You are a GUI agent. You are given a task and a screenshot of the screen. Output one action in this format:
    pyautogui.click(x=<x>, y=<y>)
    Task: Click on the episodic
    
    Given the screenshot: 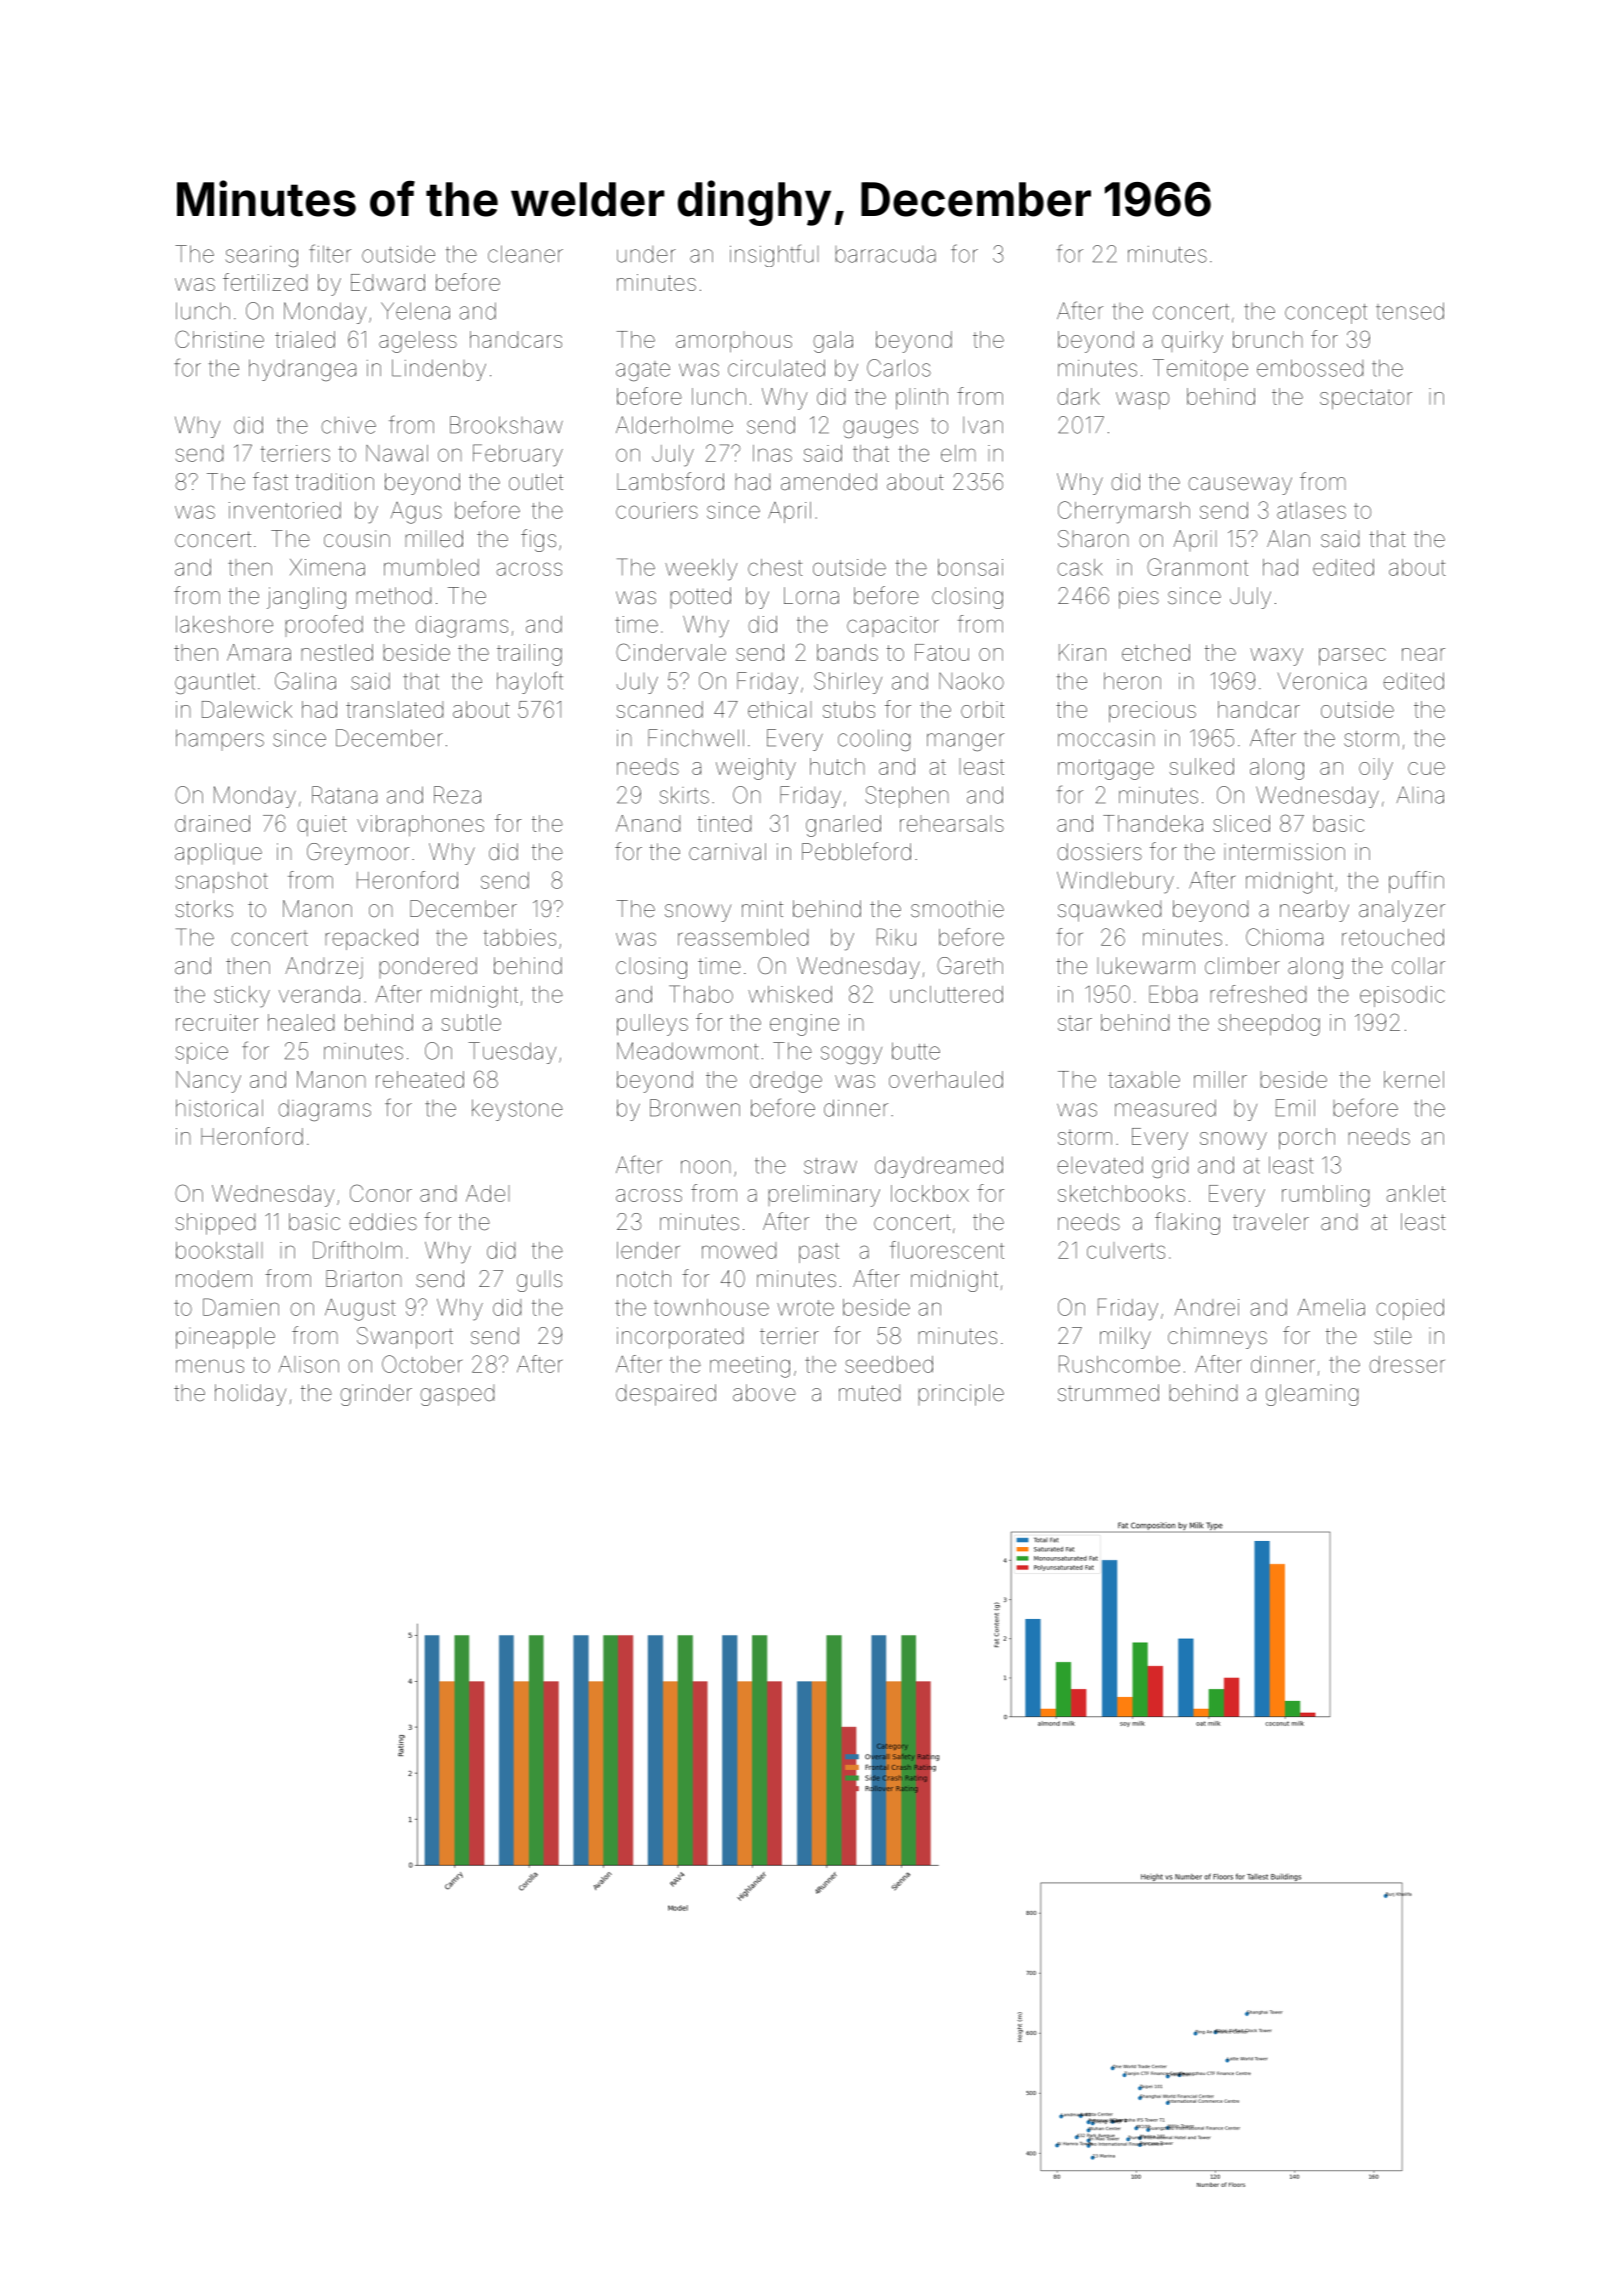 What is the action you would take?
    pyautogui.click(x=1402, y=996)
